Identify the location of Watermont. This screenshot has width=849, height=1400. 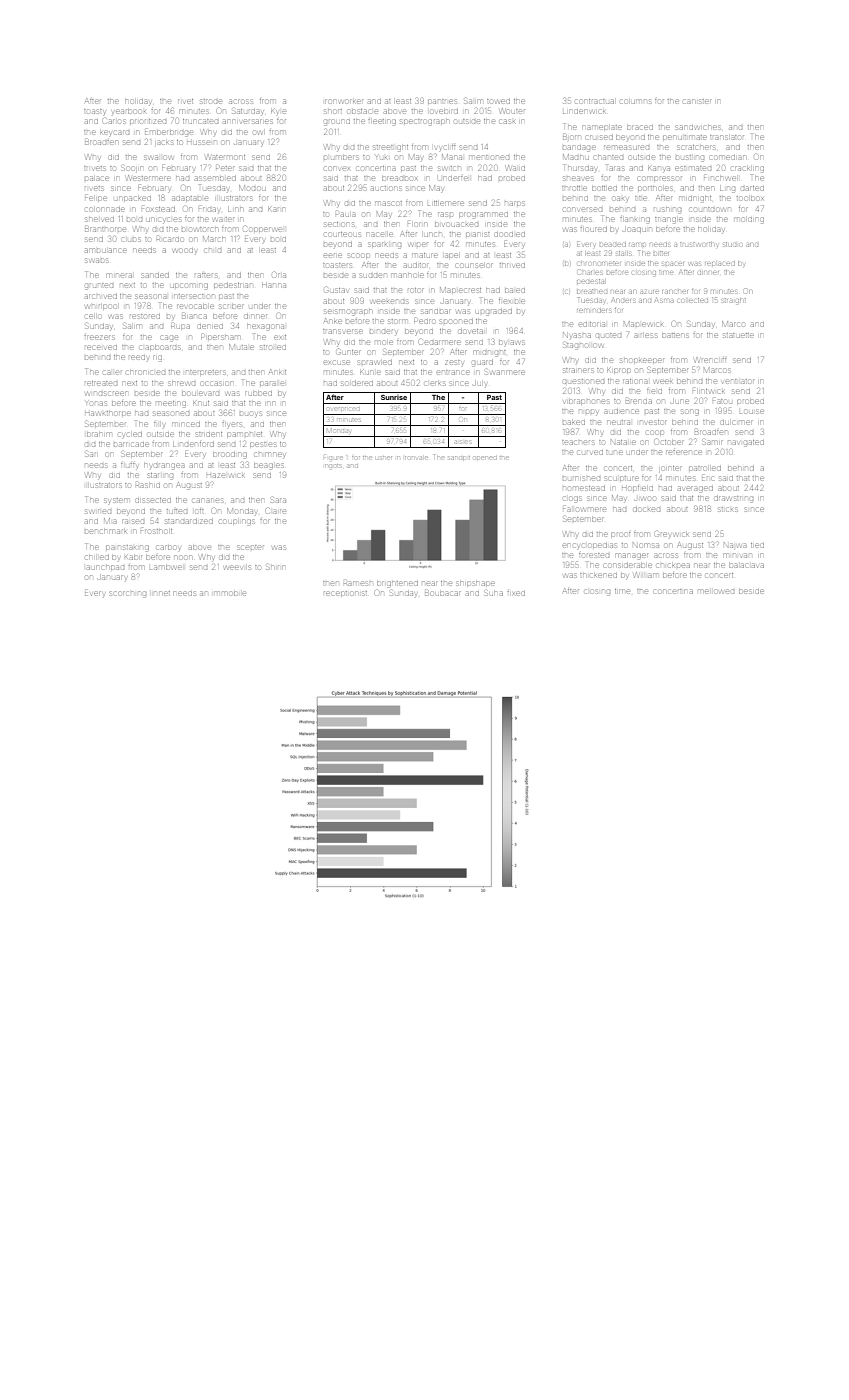
(225, 157).
